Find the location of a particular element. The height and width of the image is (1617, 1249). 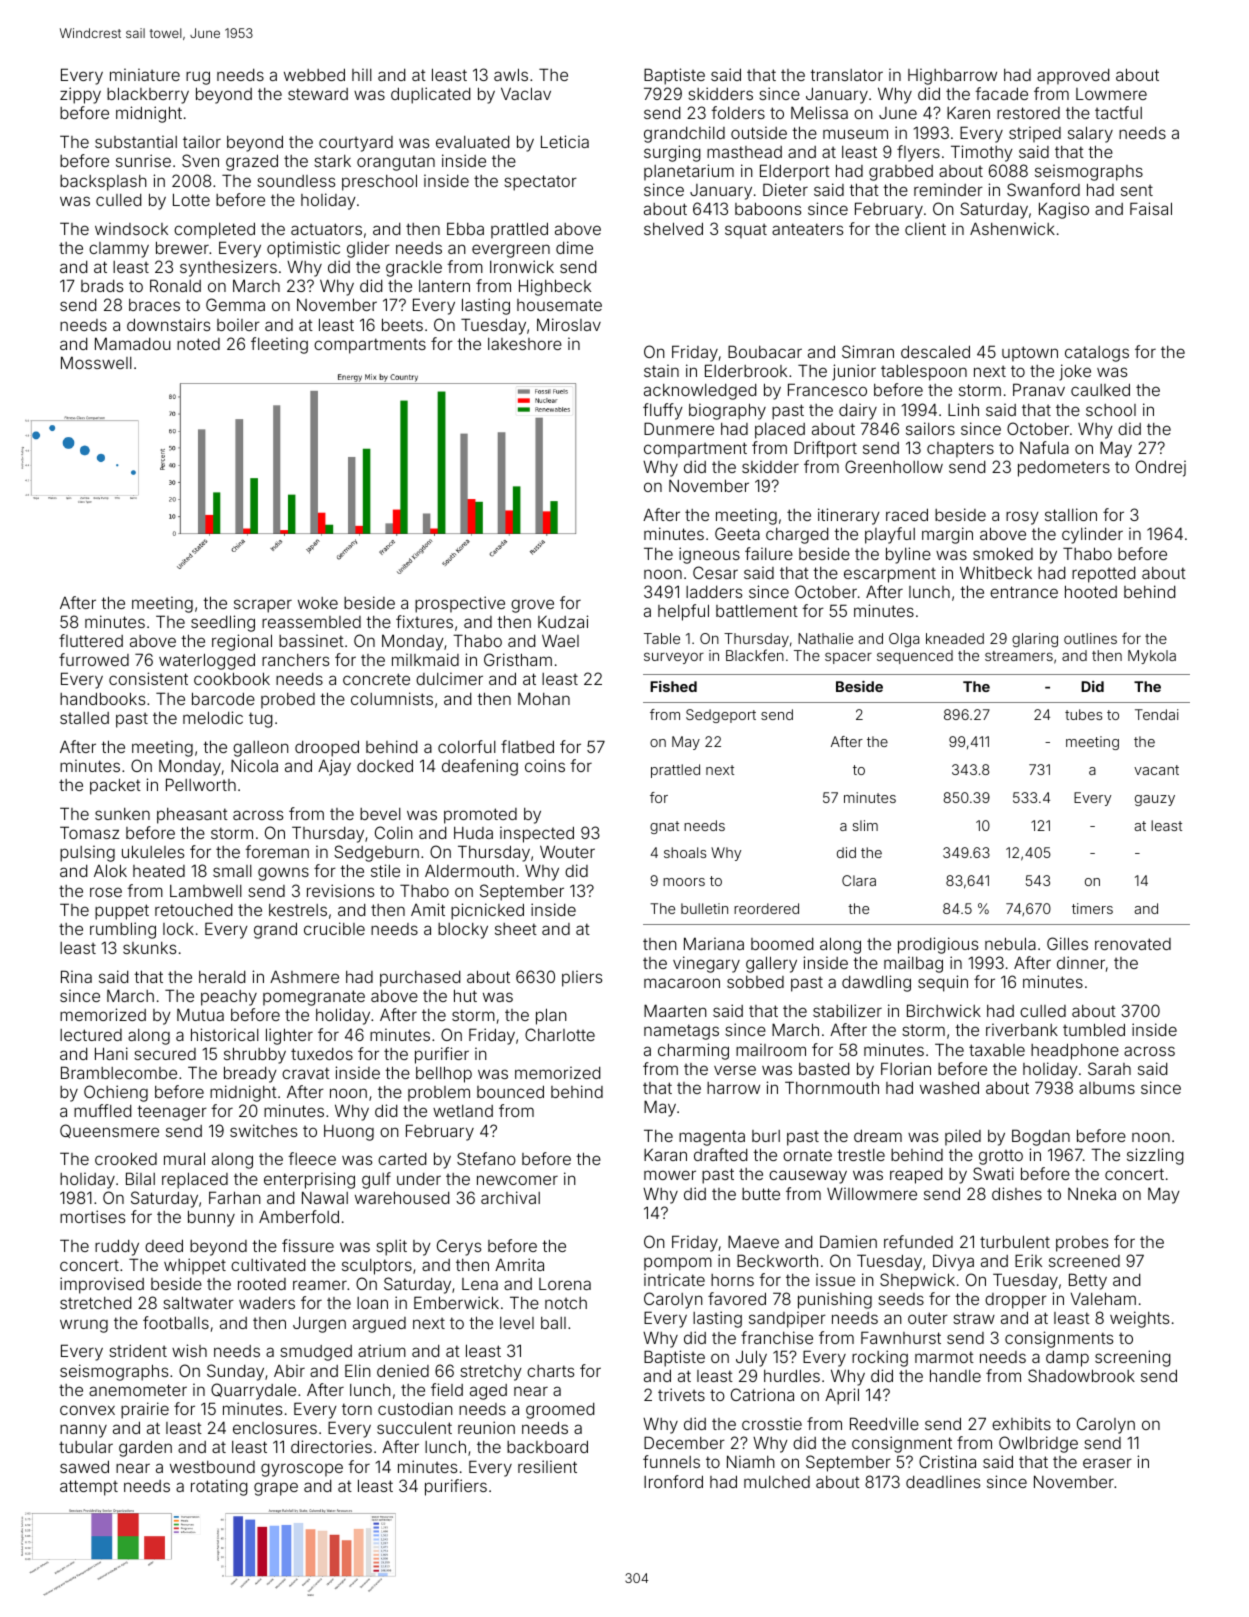

revisions is located at coordinates (340, 890).
